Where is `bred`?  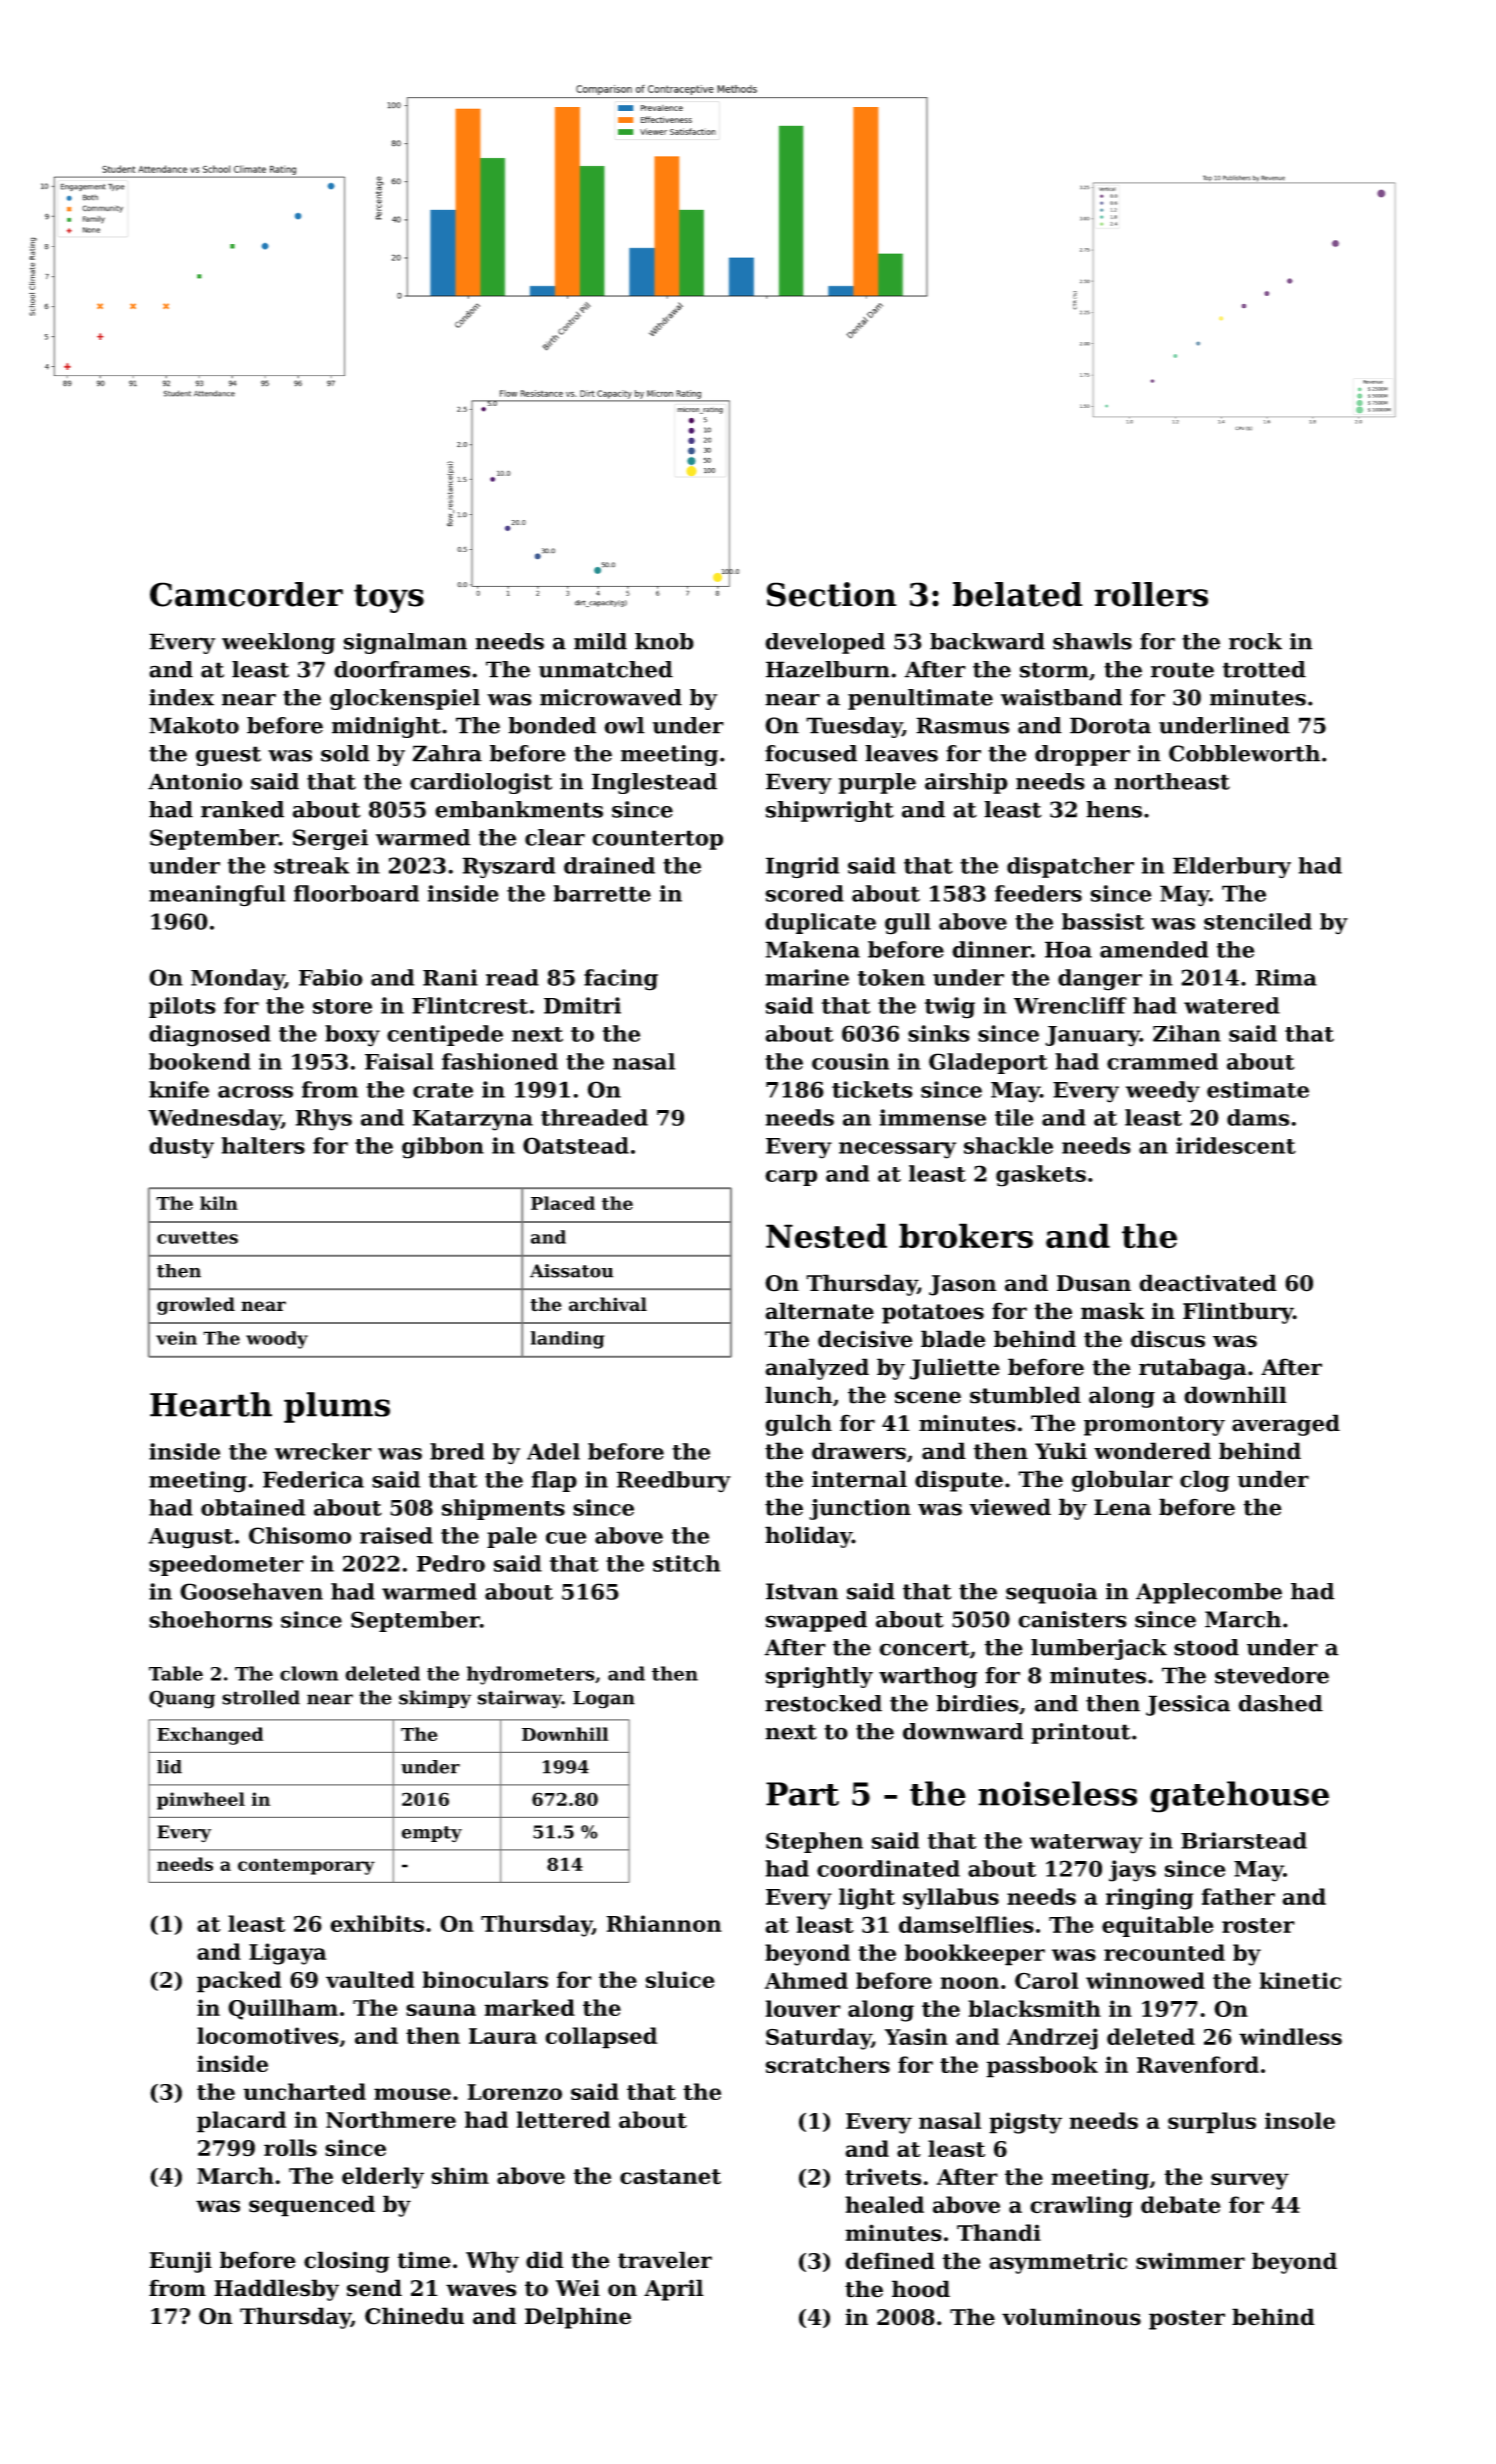
bred is located at coordinates (457, 1451).
